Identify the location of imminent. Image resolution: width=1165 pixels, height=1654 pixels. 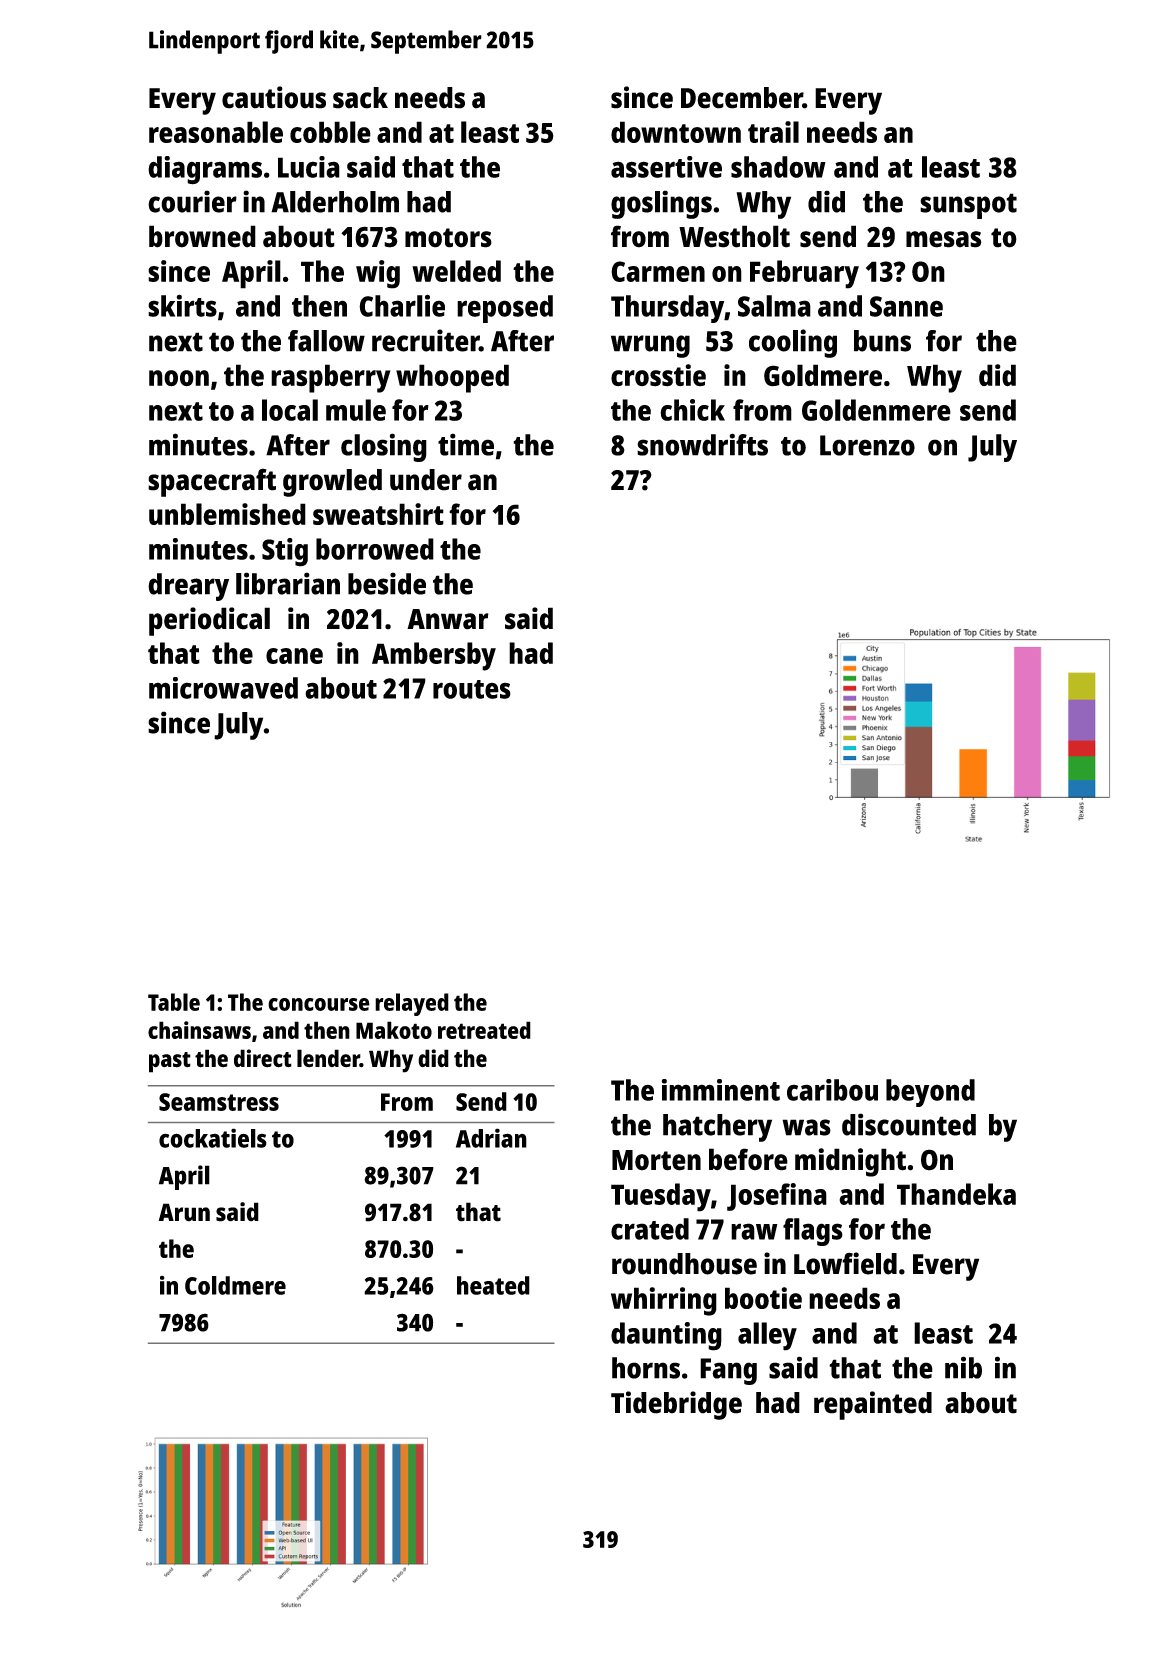
(721, 1090).
